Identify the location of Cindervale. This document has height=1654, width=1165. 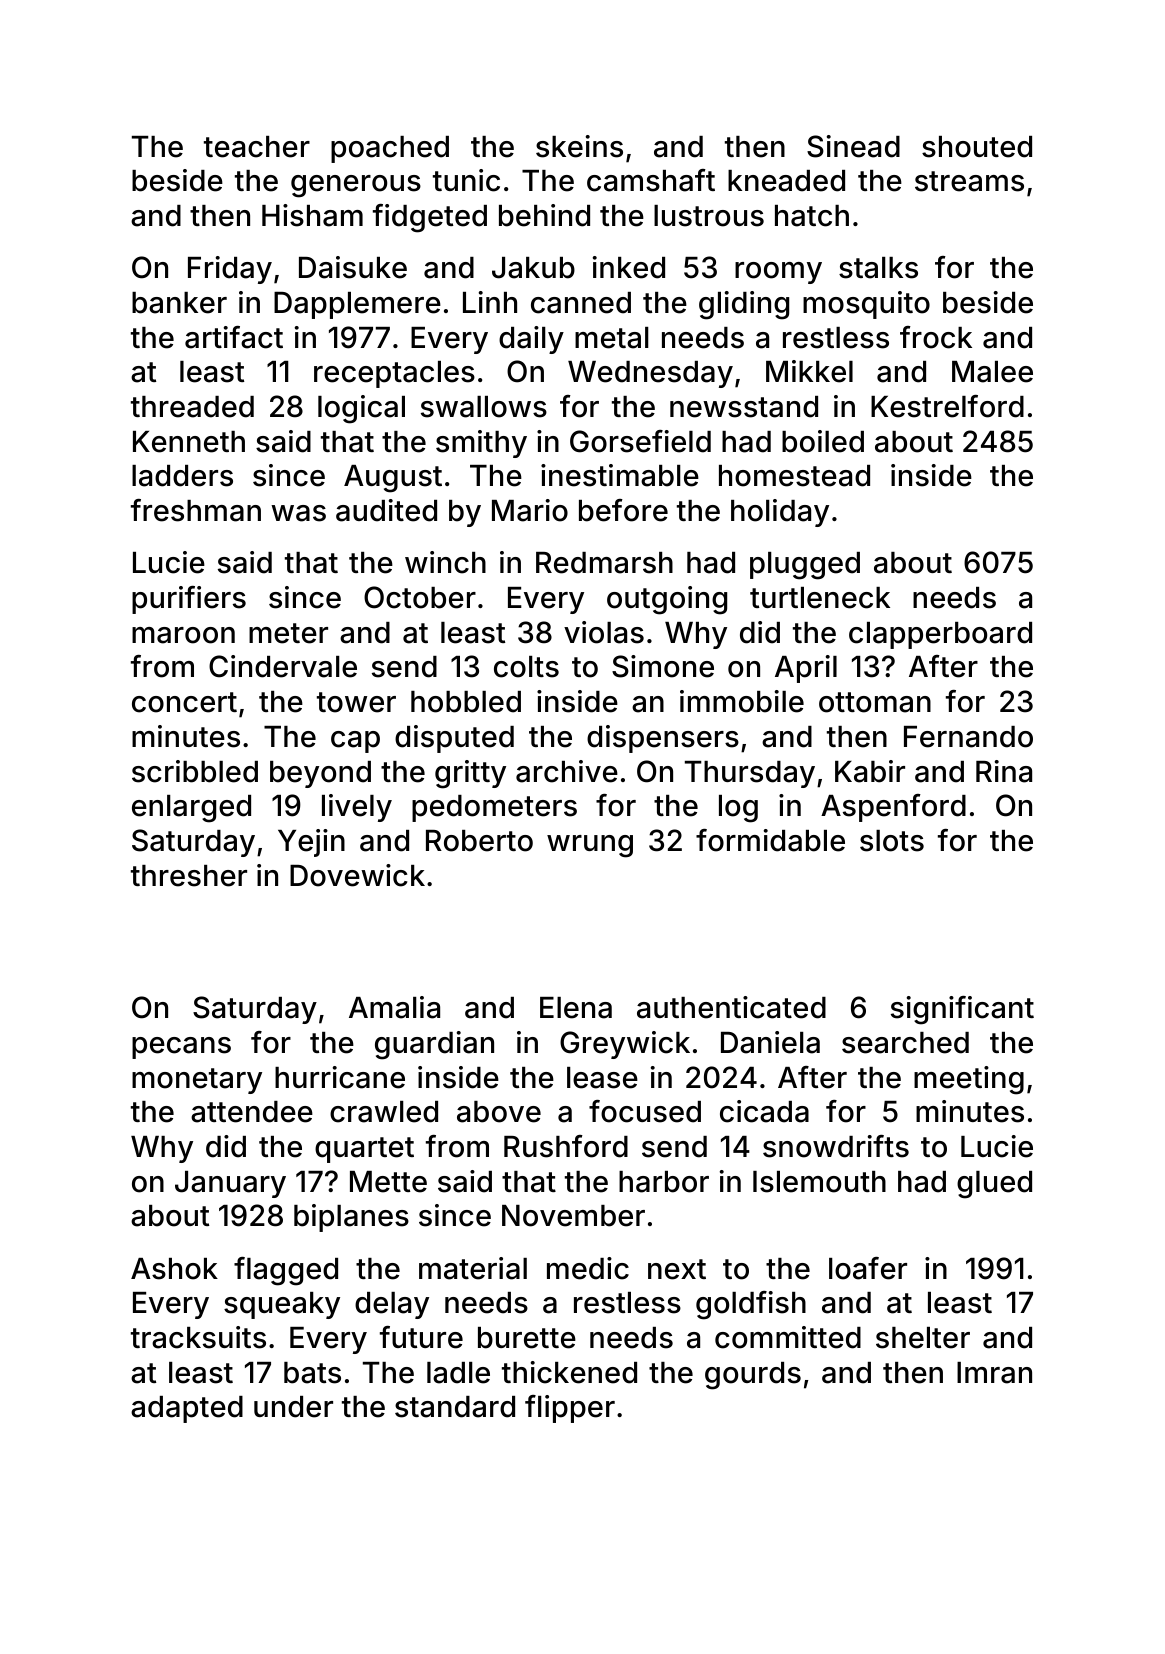
(283, 666).
